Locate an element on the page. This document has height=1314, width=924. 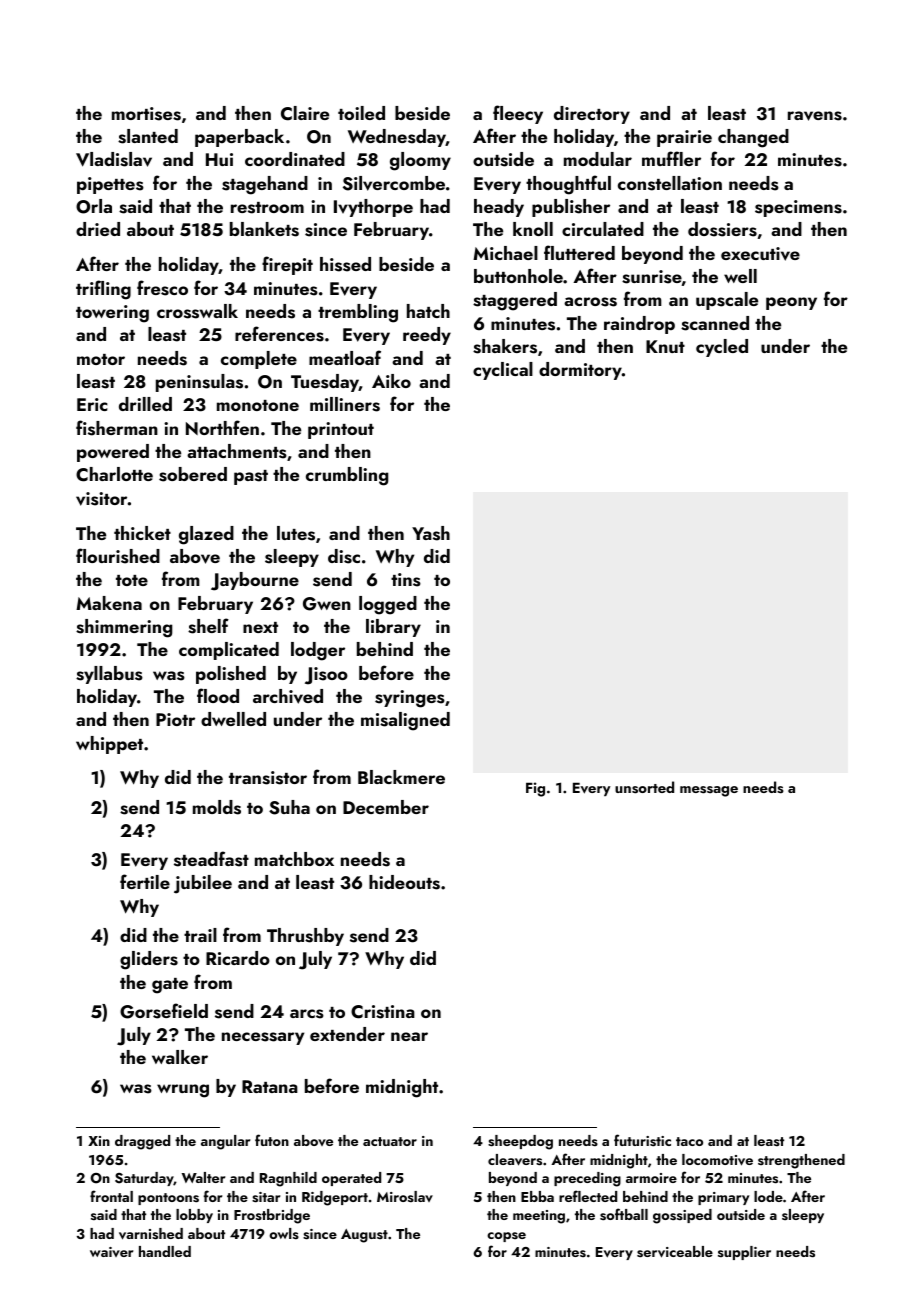
cycled is located at coordinates (722, 348).
